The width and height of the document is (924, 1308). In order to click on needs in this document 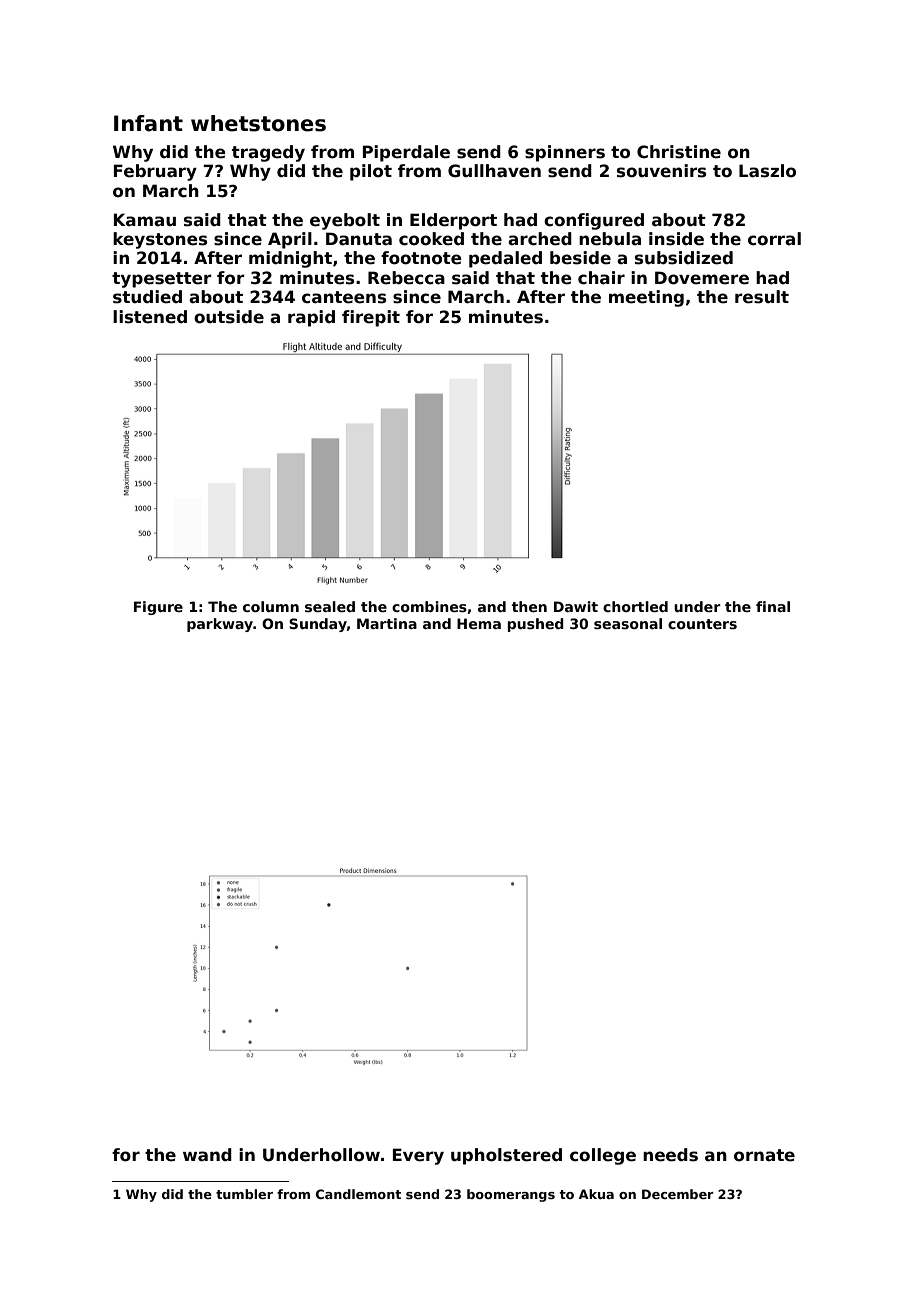, I will do `click(670, 1155)`.
